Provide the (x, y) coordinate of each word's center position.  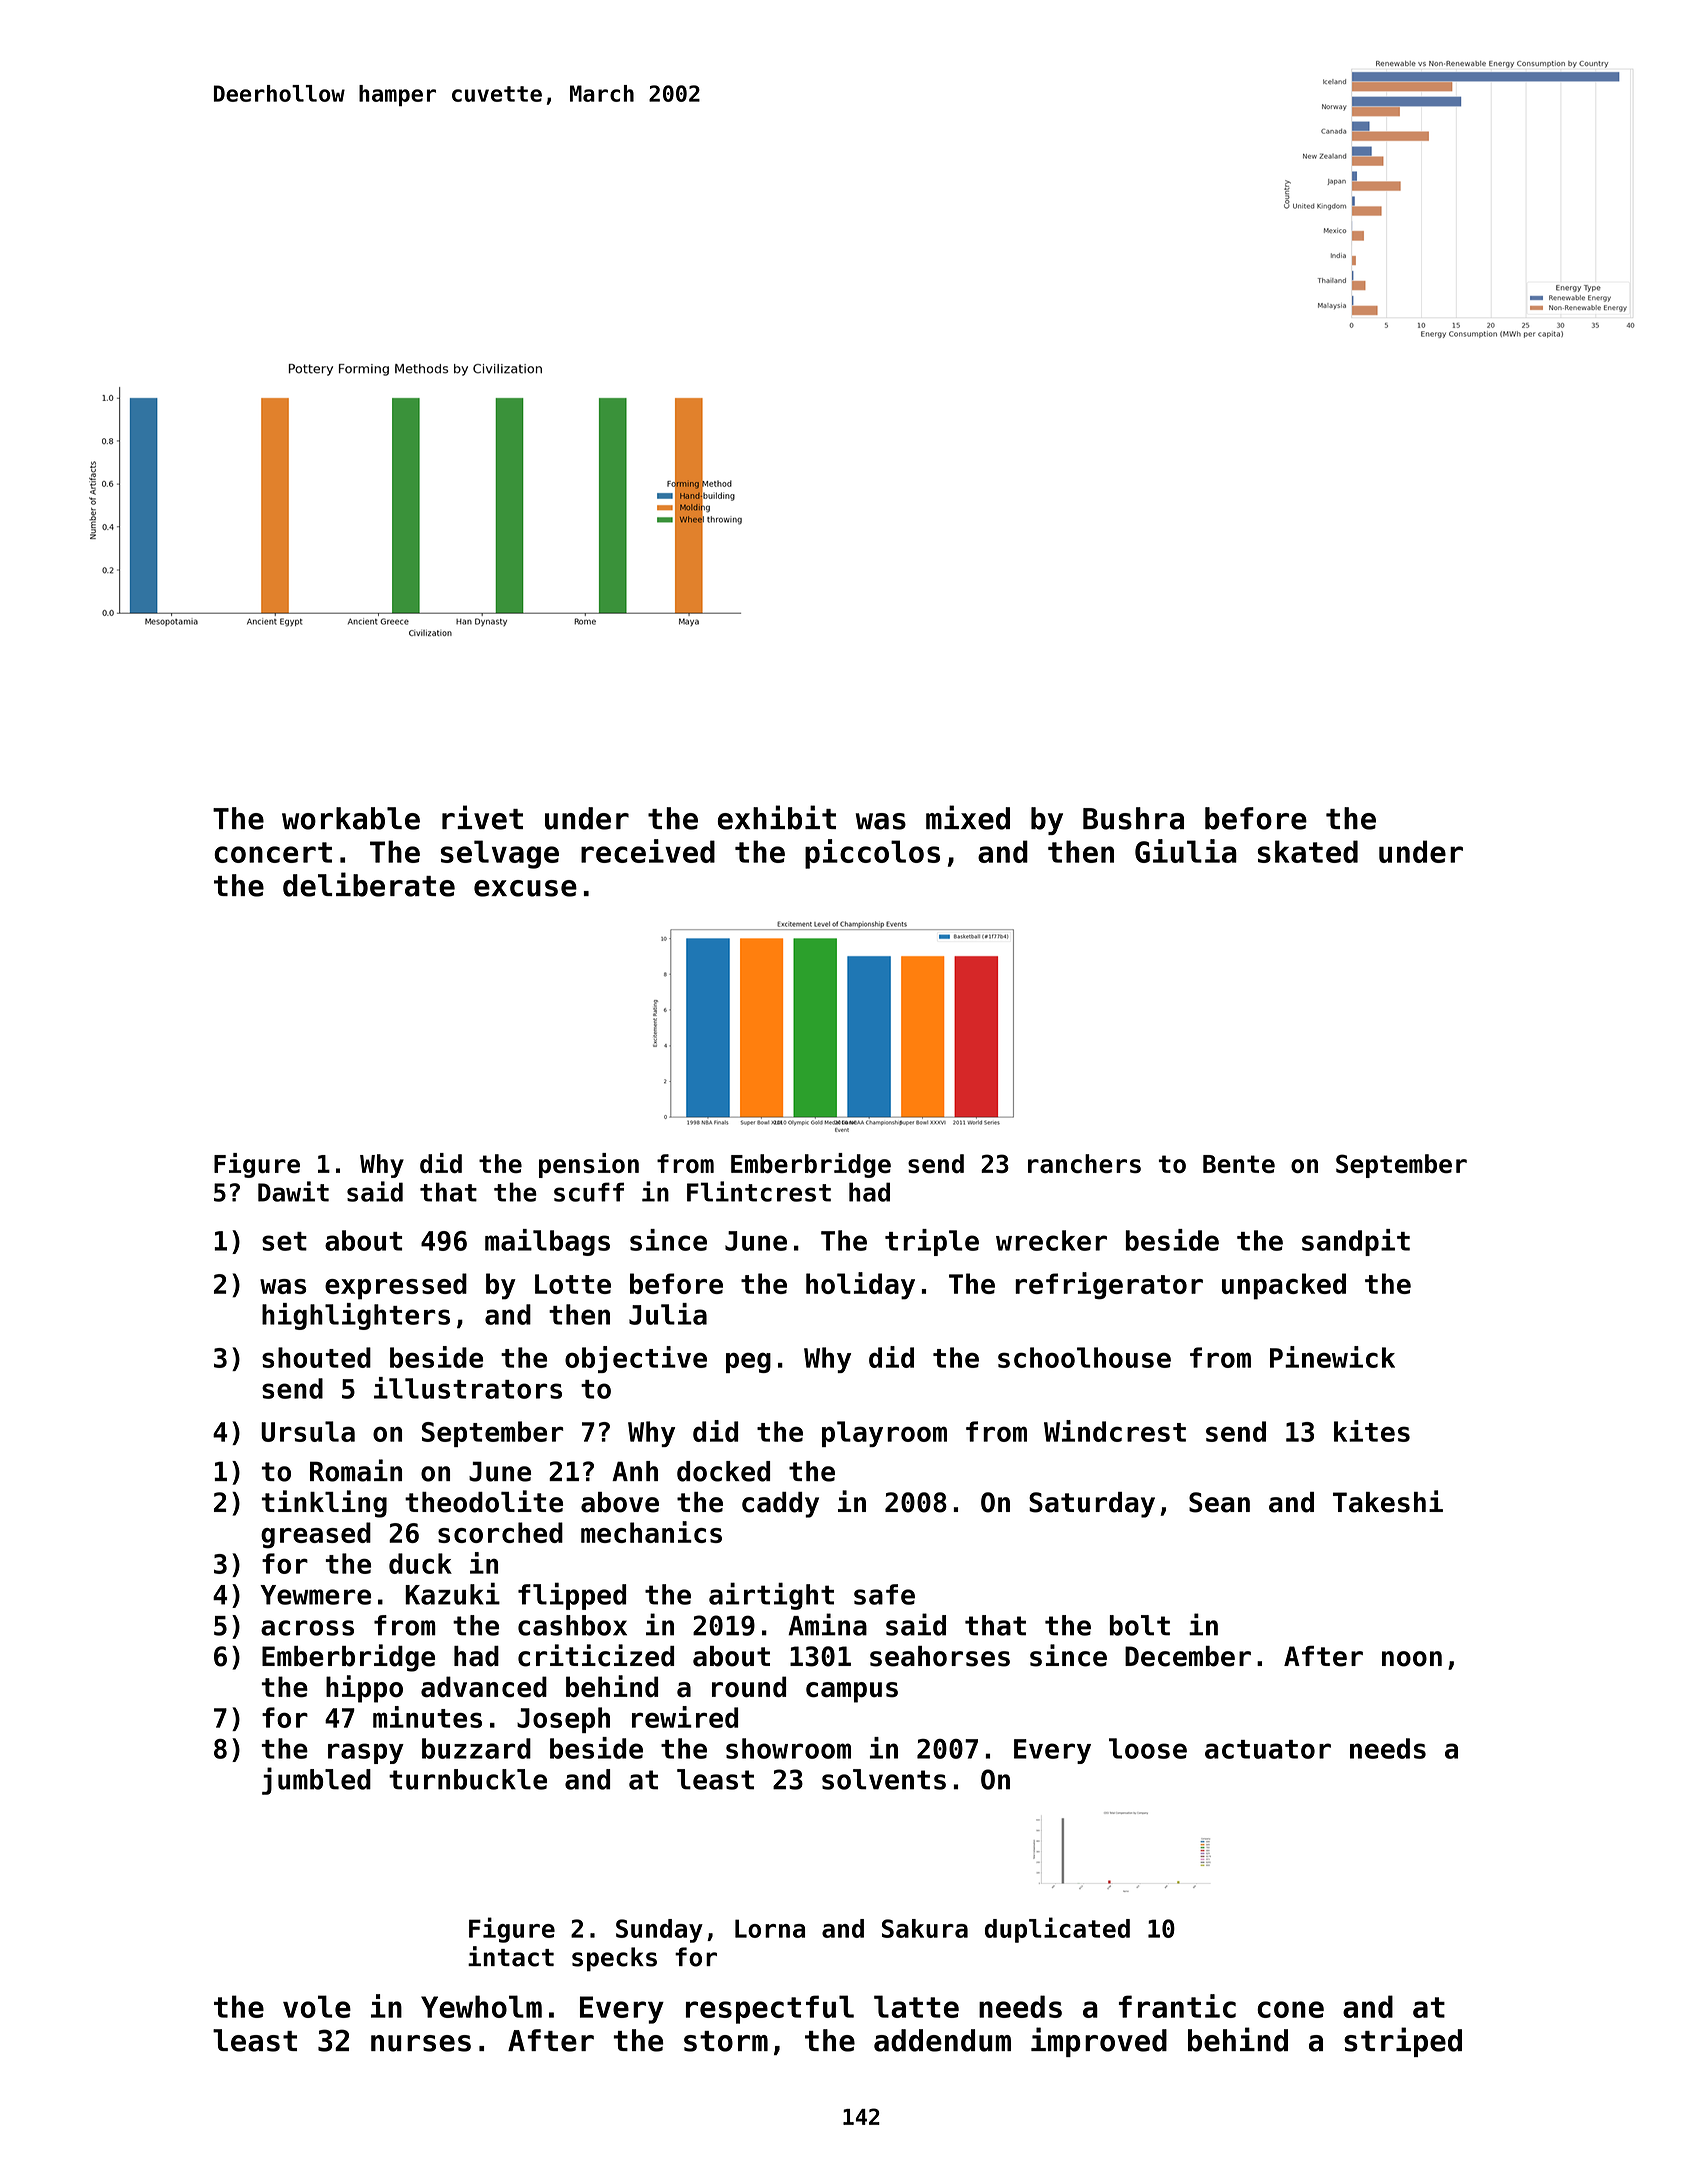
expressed (396, 1286)
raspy (366, 1753)
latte (916, 2006)
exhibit (777, 817)
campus (852, 1692)
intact (511, 1956)
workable (351, 818)
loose (1148, 1748)
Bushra (1133, 818)
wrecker (1051, 1240)
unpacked (1284, 1286)
